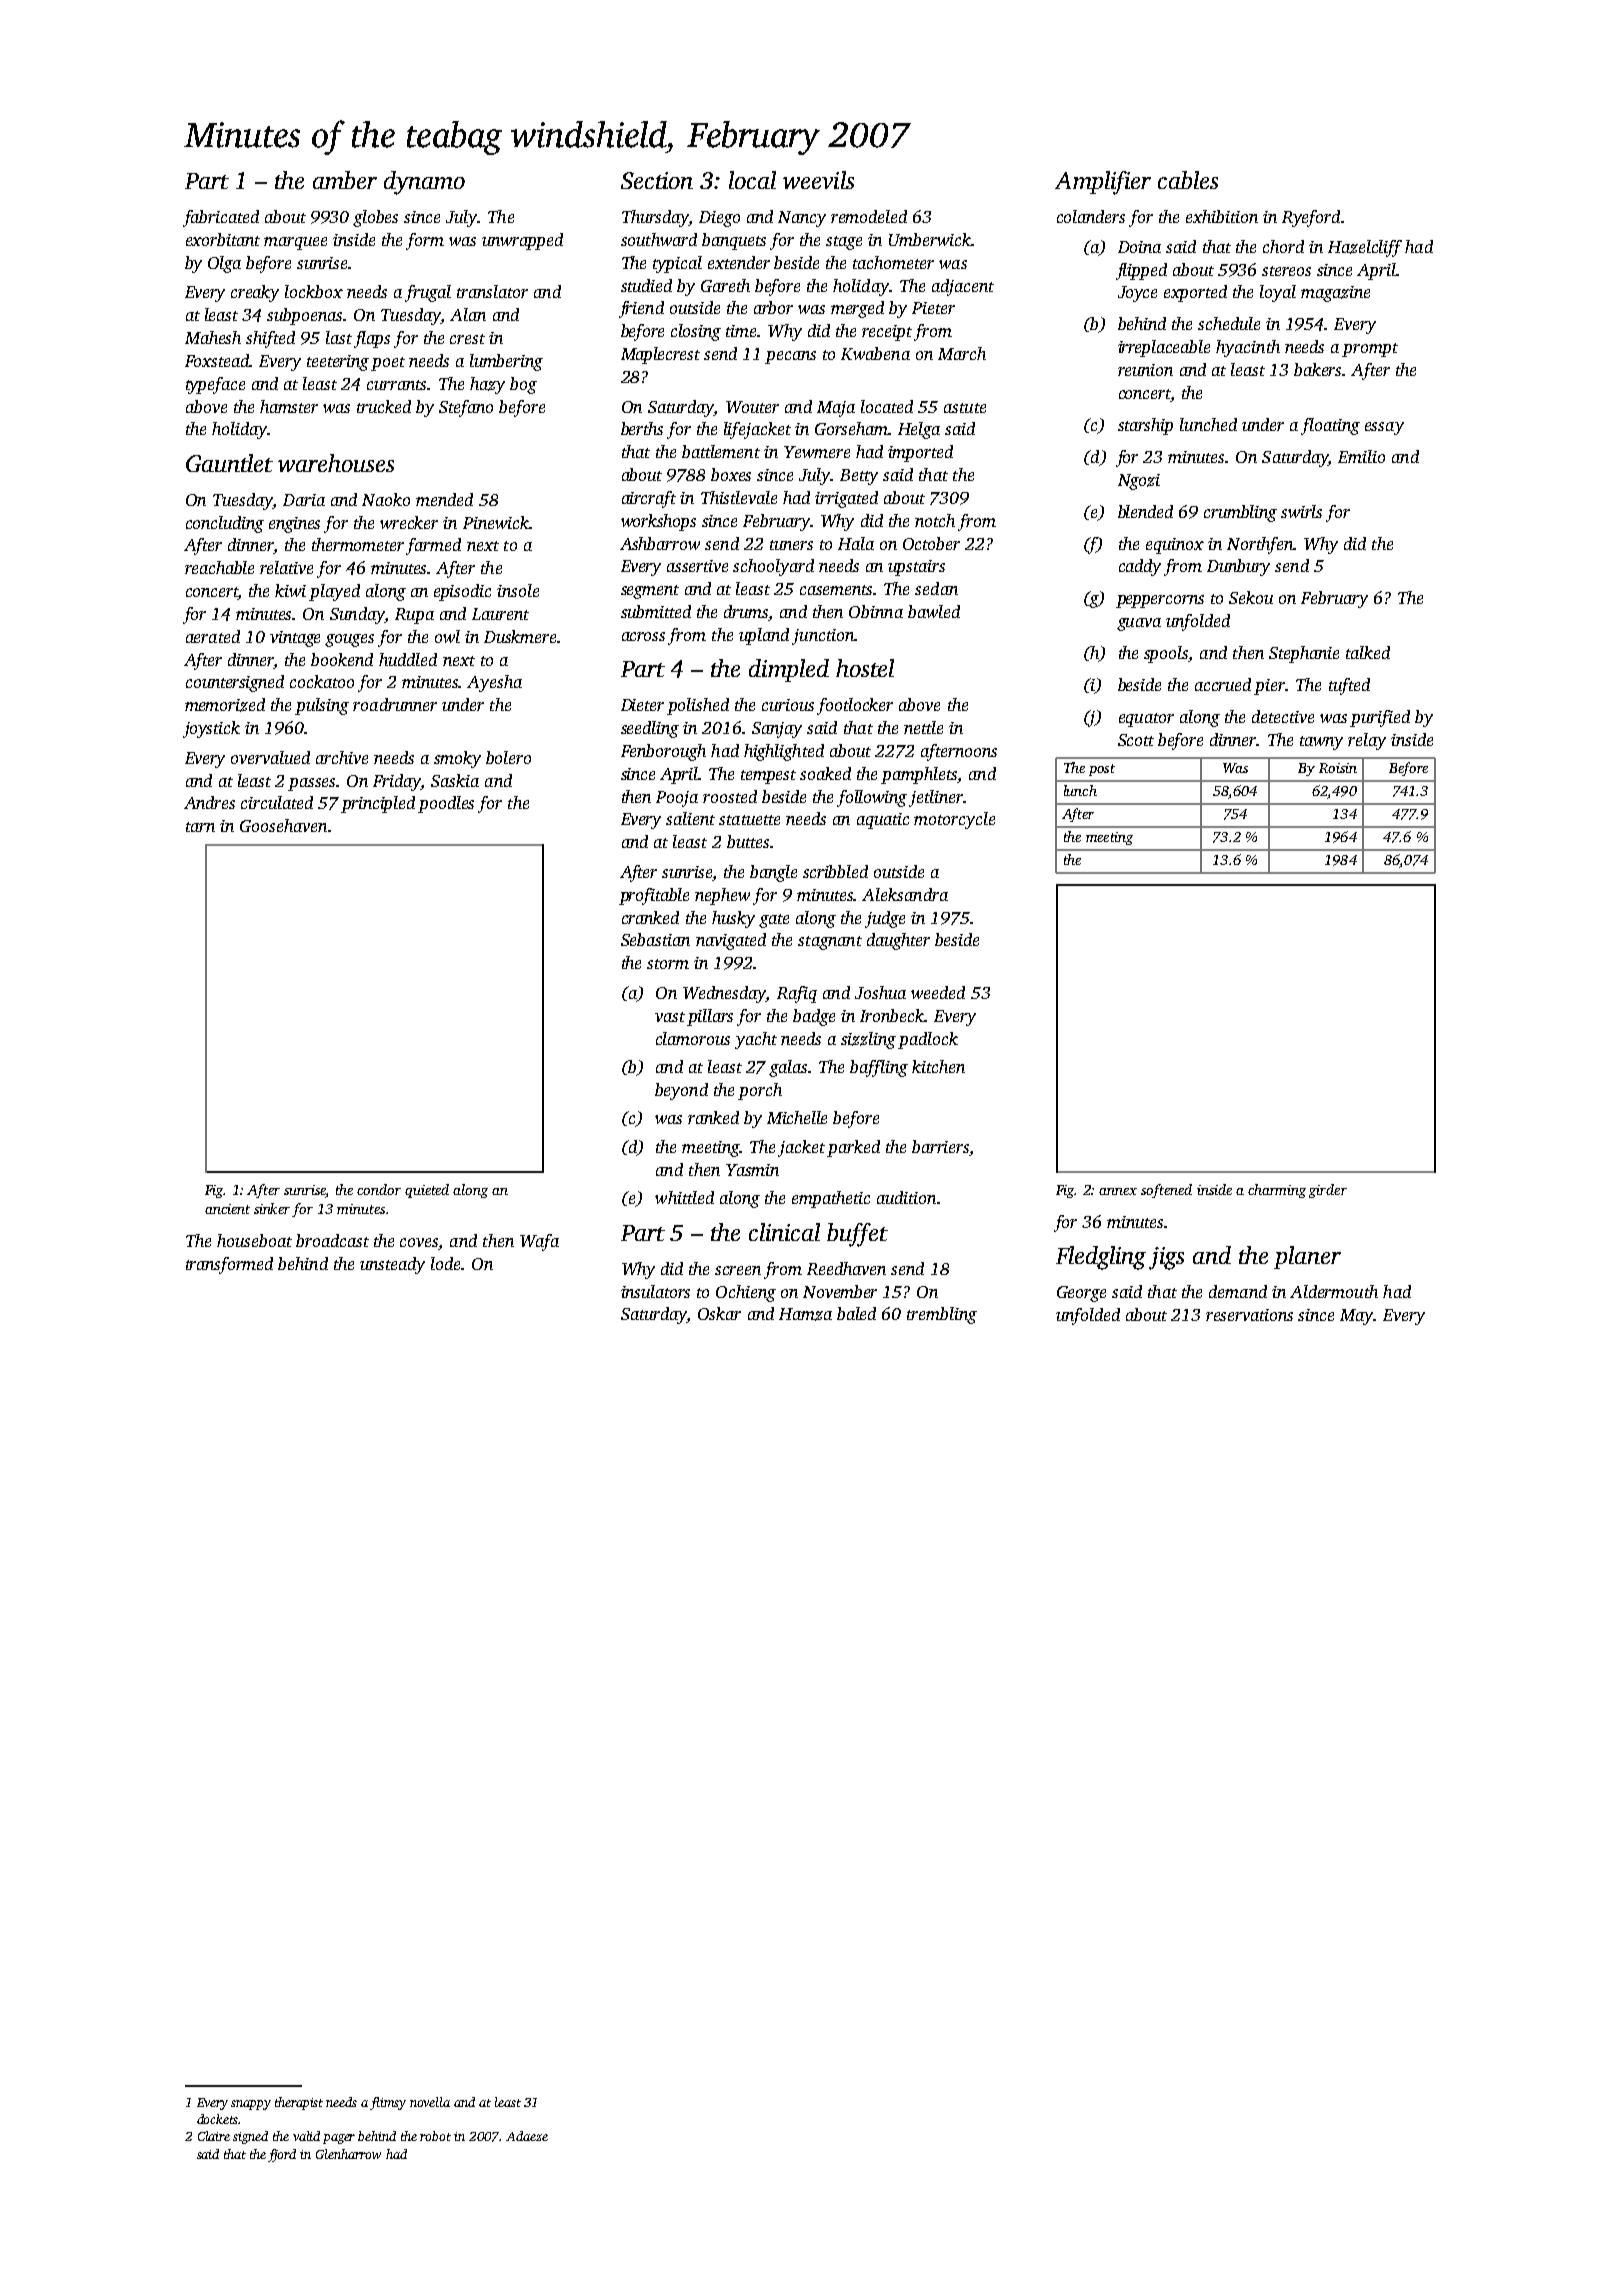 This screenshot has width=1620, height=2292. Describe the element at coordinates (378, 804) in the screenshot. I see `principled` at that location.
